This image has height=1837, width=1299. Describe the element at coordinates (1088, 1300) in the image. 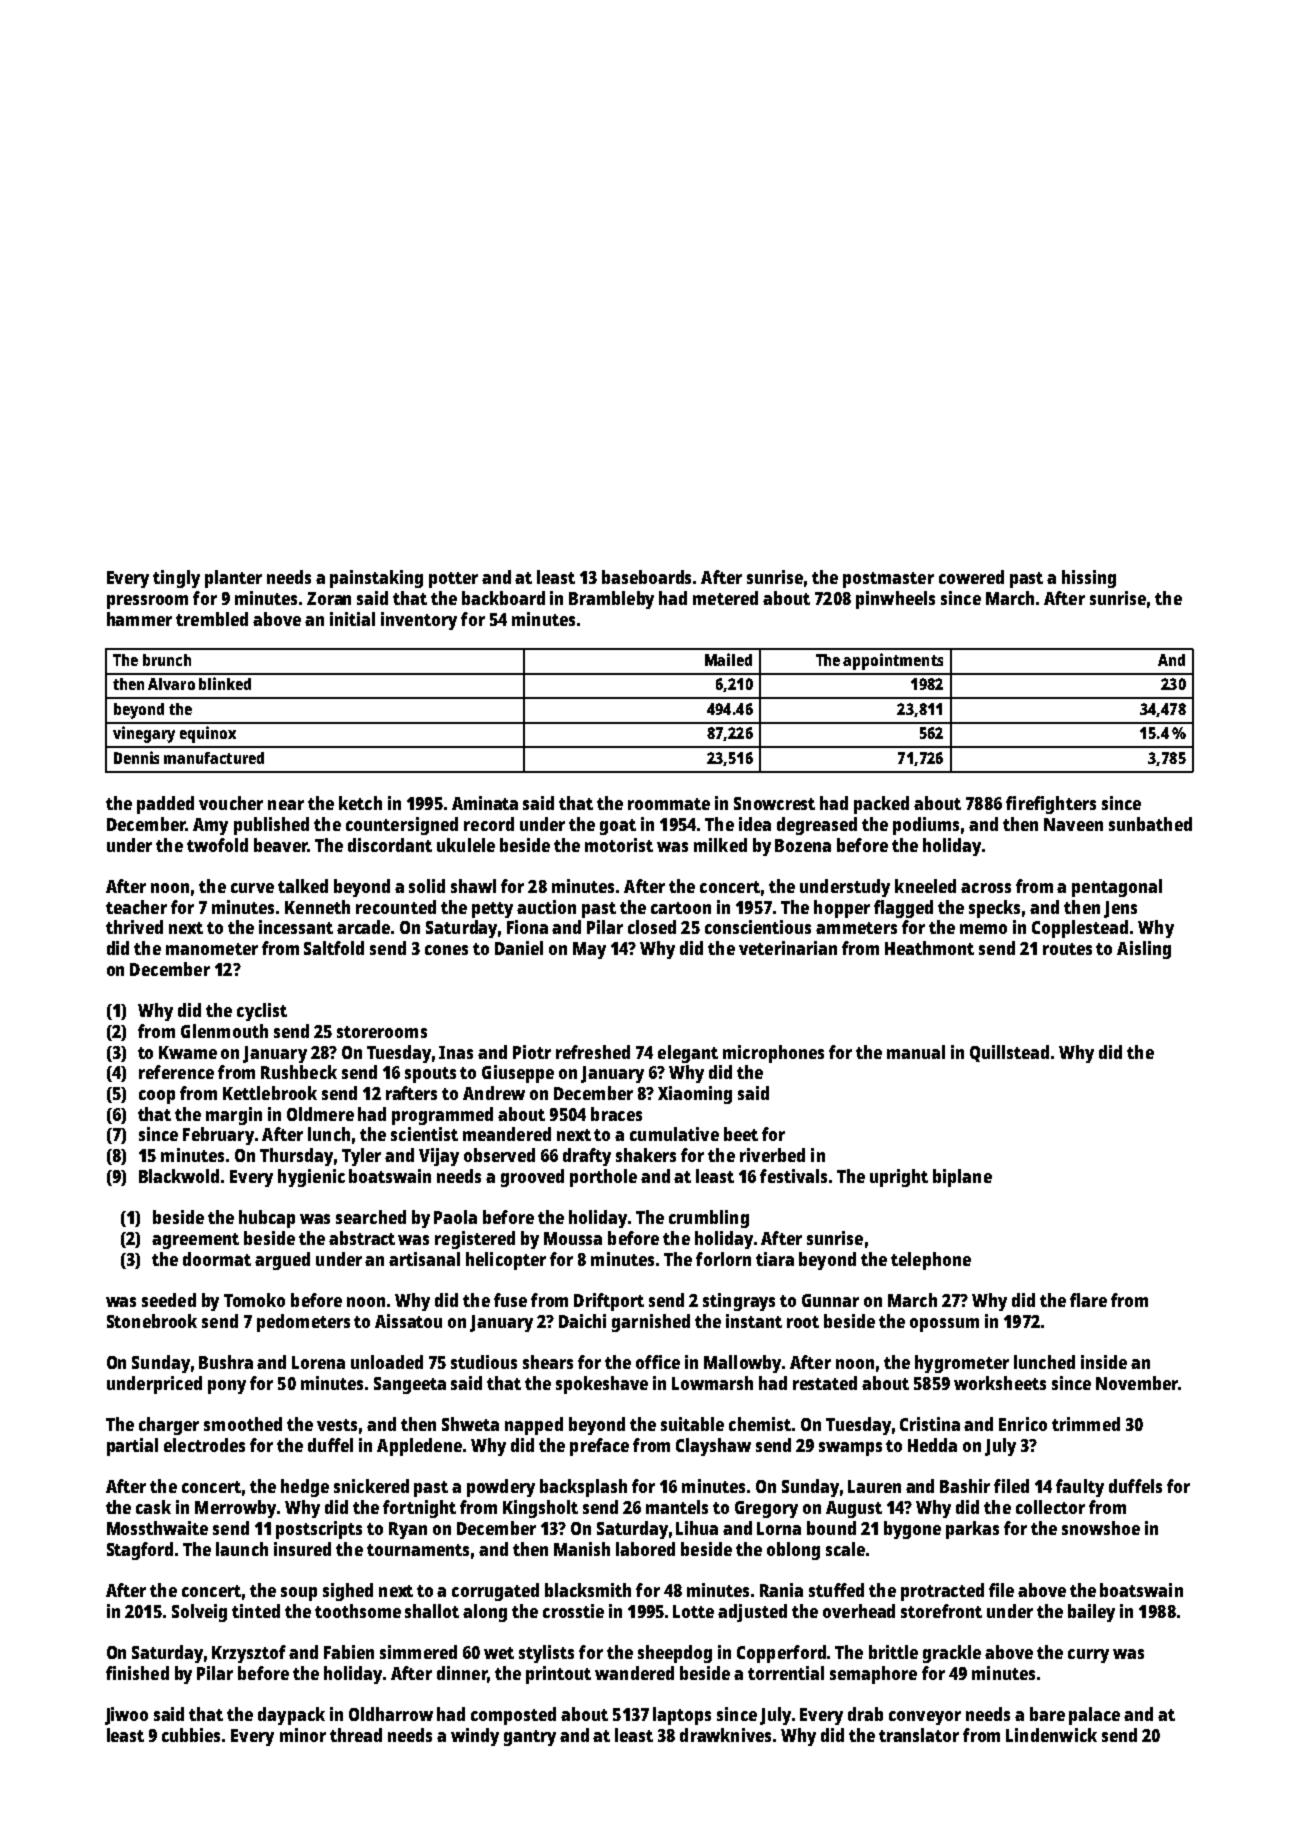

I see `flare` at that location.
